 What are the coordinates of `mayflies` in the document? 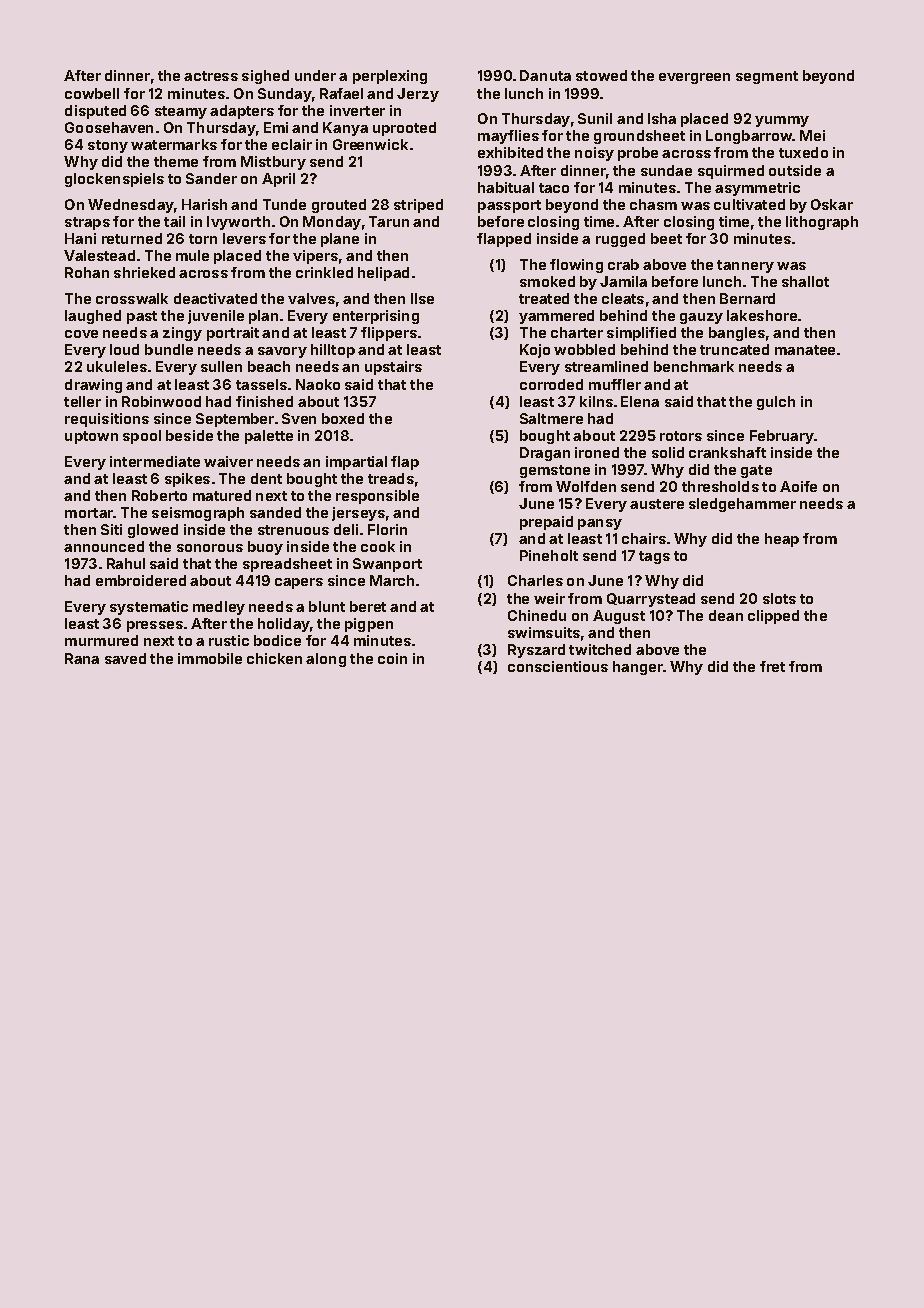 It's located at (508, 137).
